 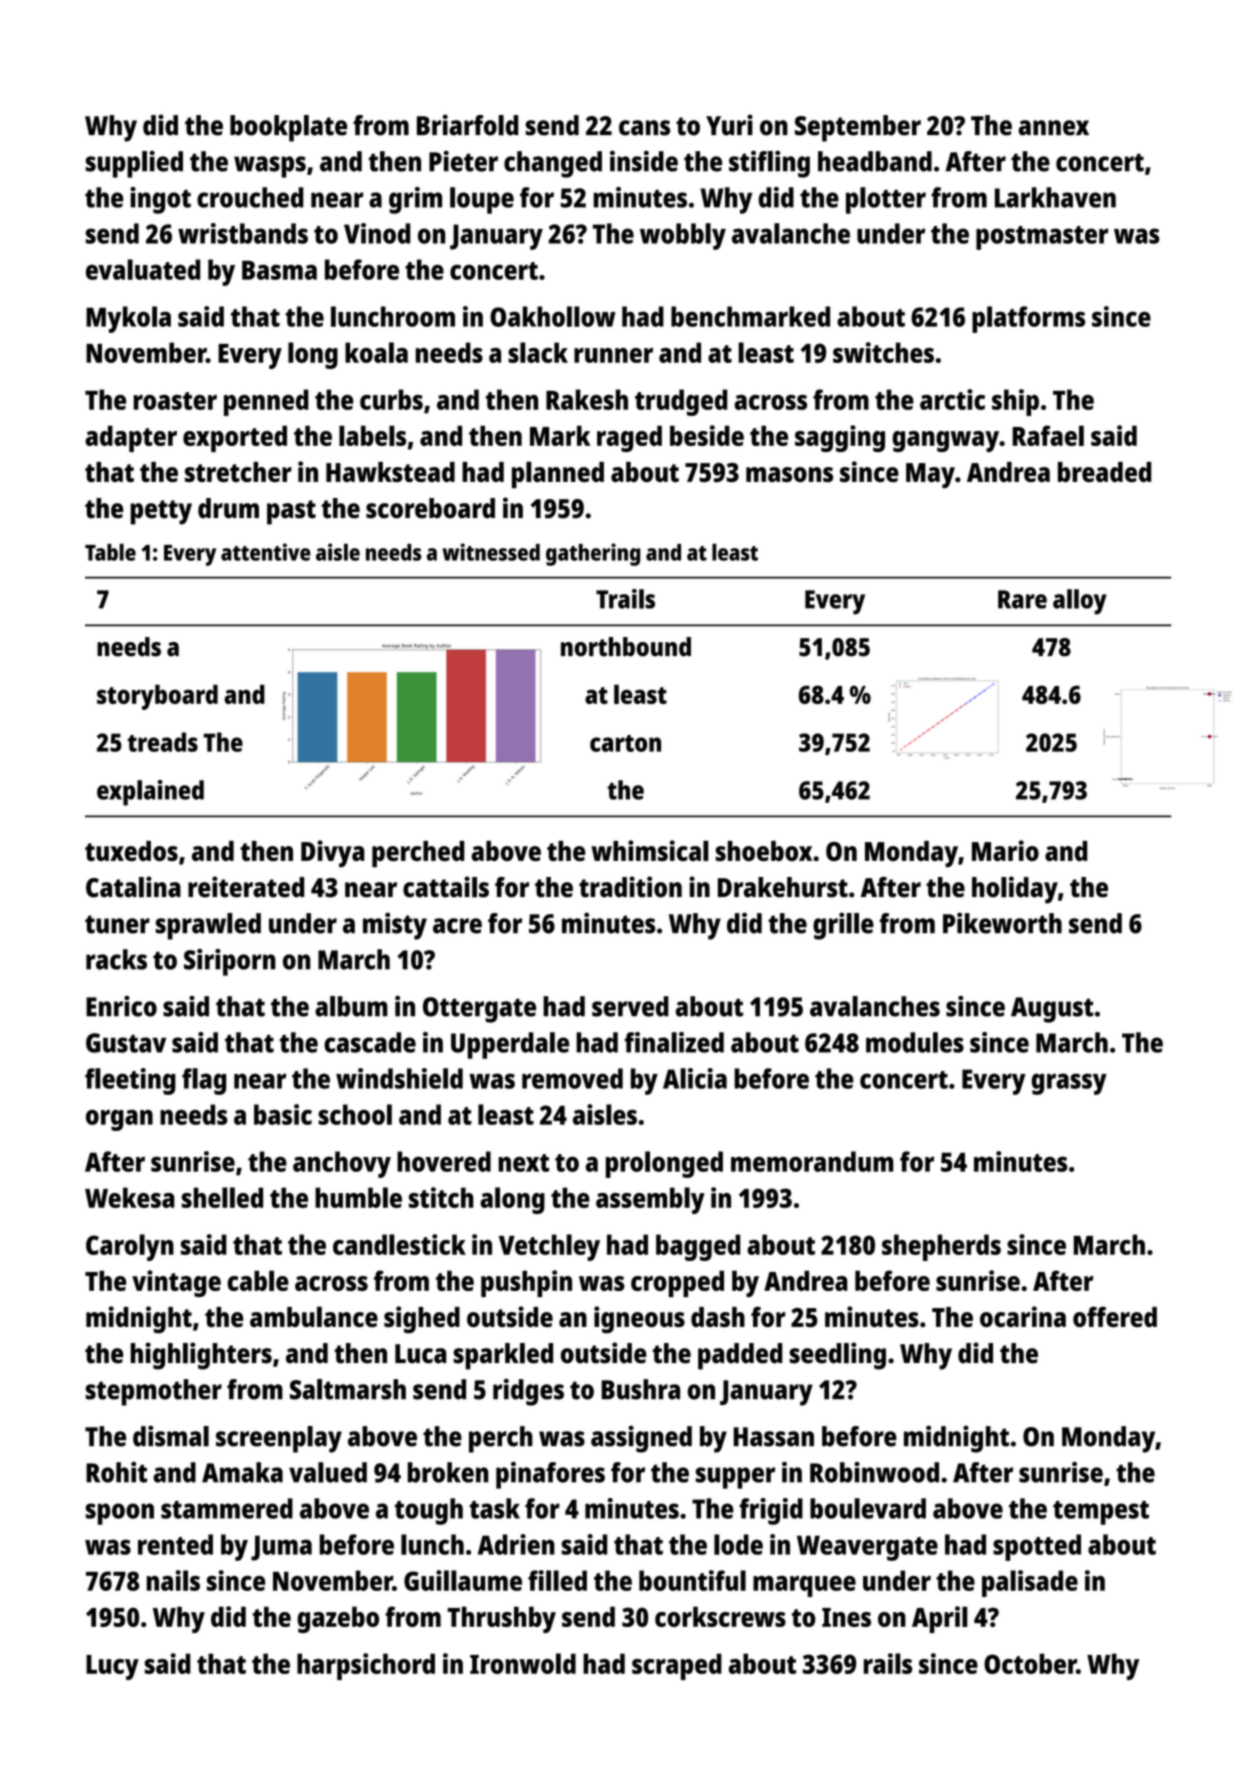 What do you see at coordinates (630, 1006) in the screenshot?
I see `served` at bounding box center [630, 1006].
